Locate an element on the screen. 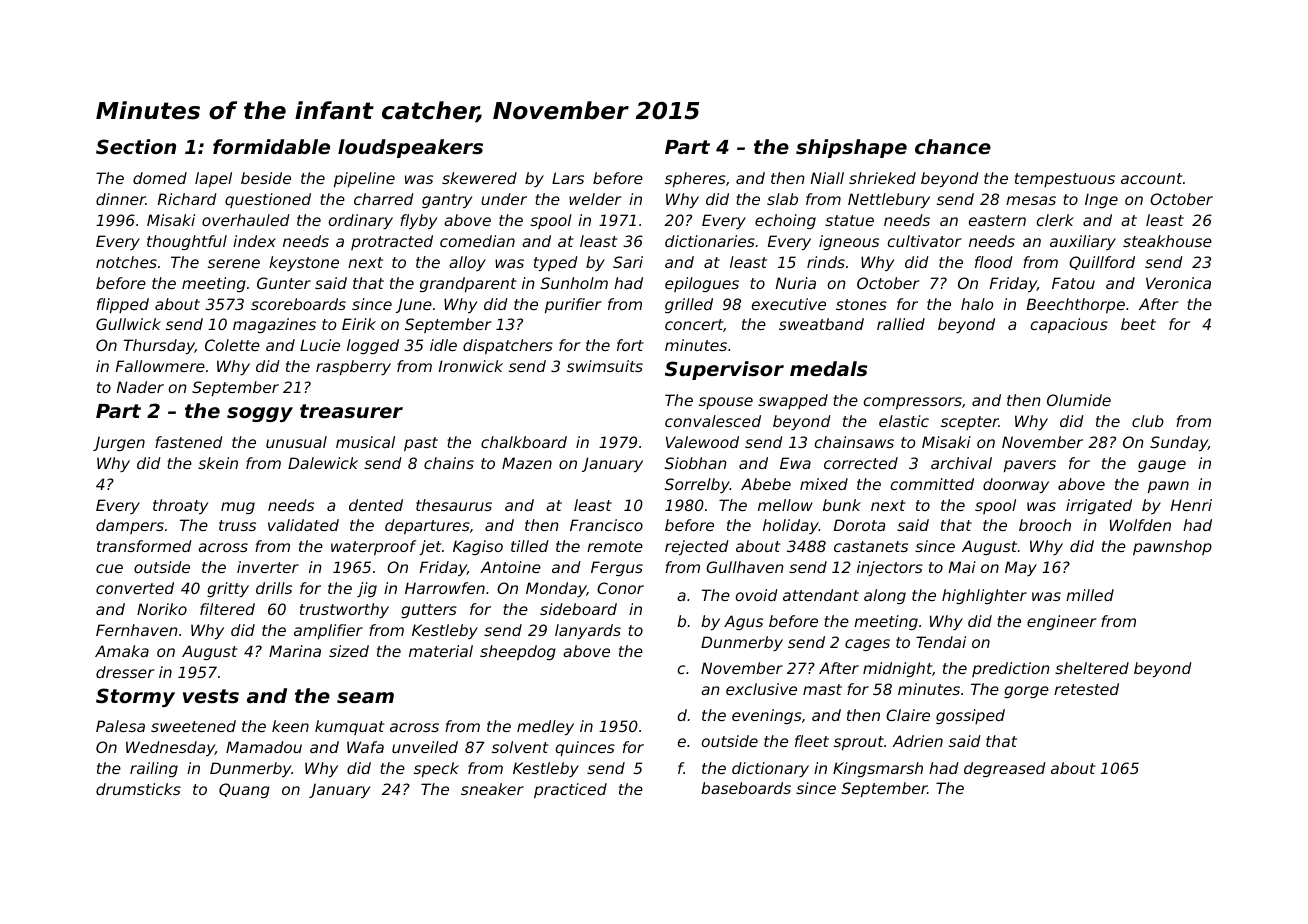 Image resolution: width=1308 pixels, height=924 pixels. beet is located at coordinates (1138, 324).
